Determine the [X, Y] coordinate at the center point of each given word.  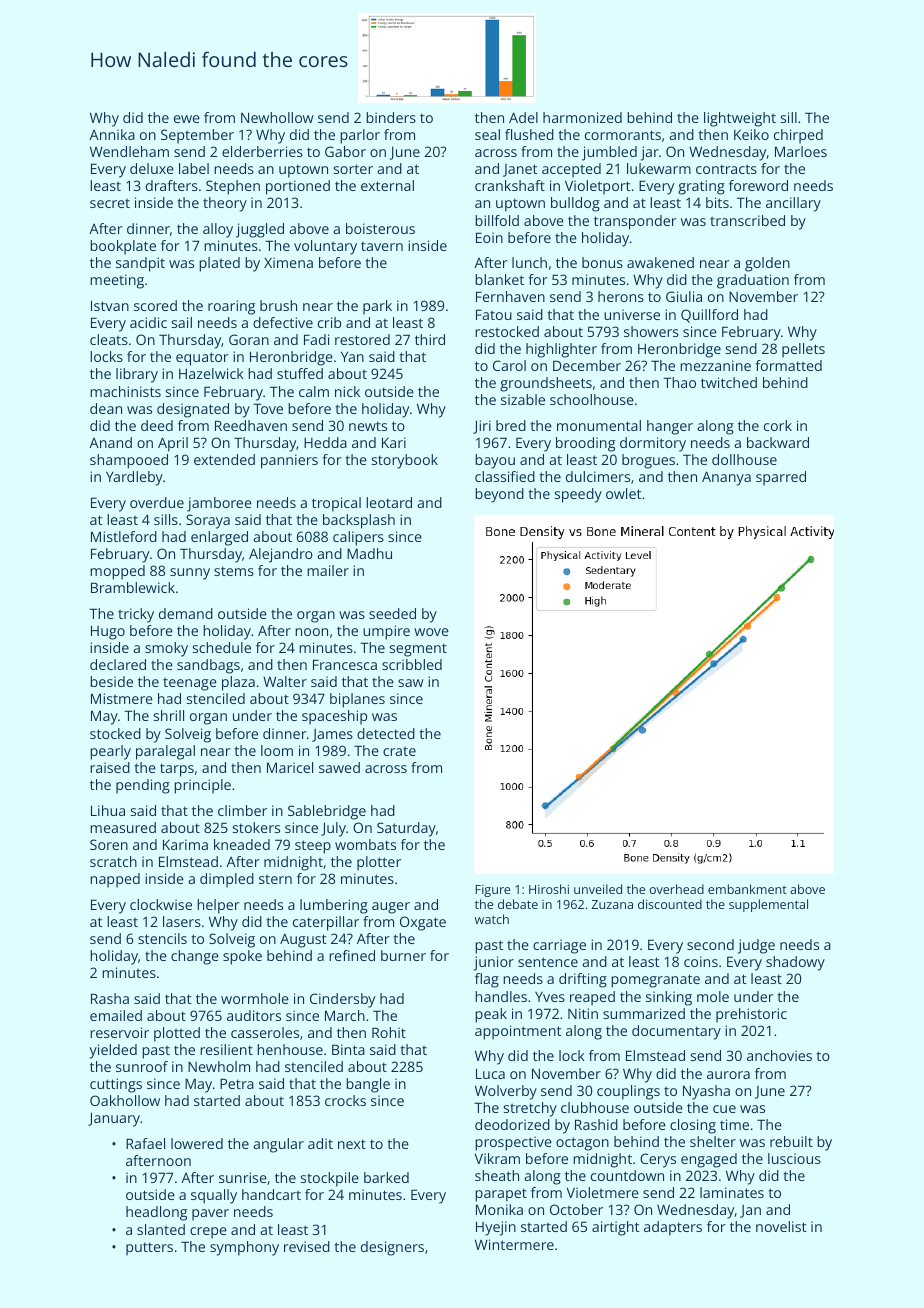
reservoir [119, 1032]
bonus [602, 262]
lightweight [740, 119]
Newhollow [277, 117]
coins [701, 961]
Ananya [726, 478]
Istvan [110, 305]
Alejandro [281, 555]
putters [149, 1249]
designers [392, 1248]
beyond [499, 495]
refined [352, 955]
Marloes [801, 151]
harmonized [582, 117]
